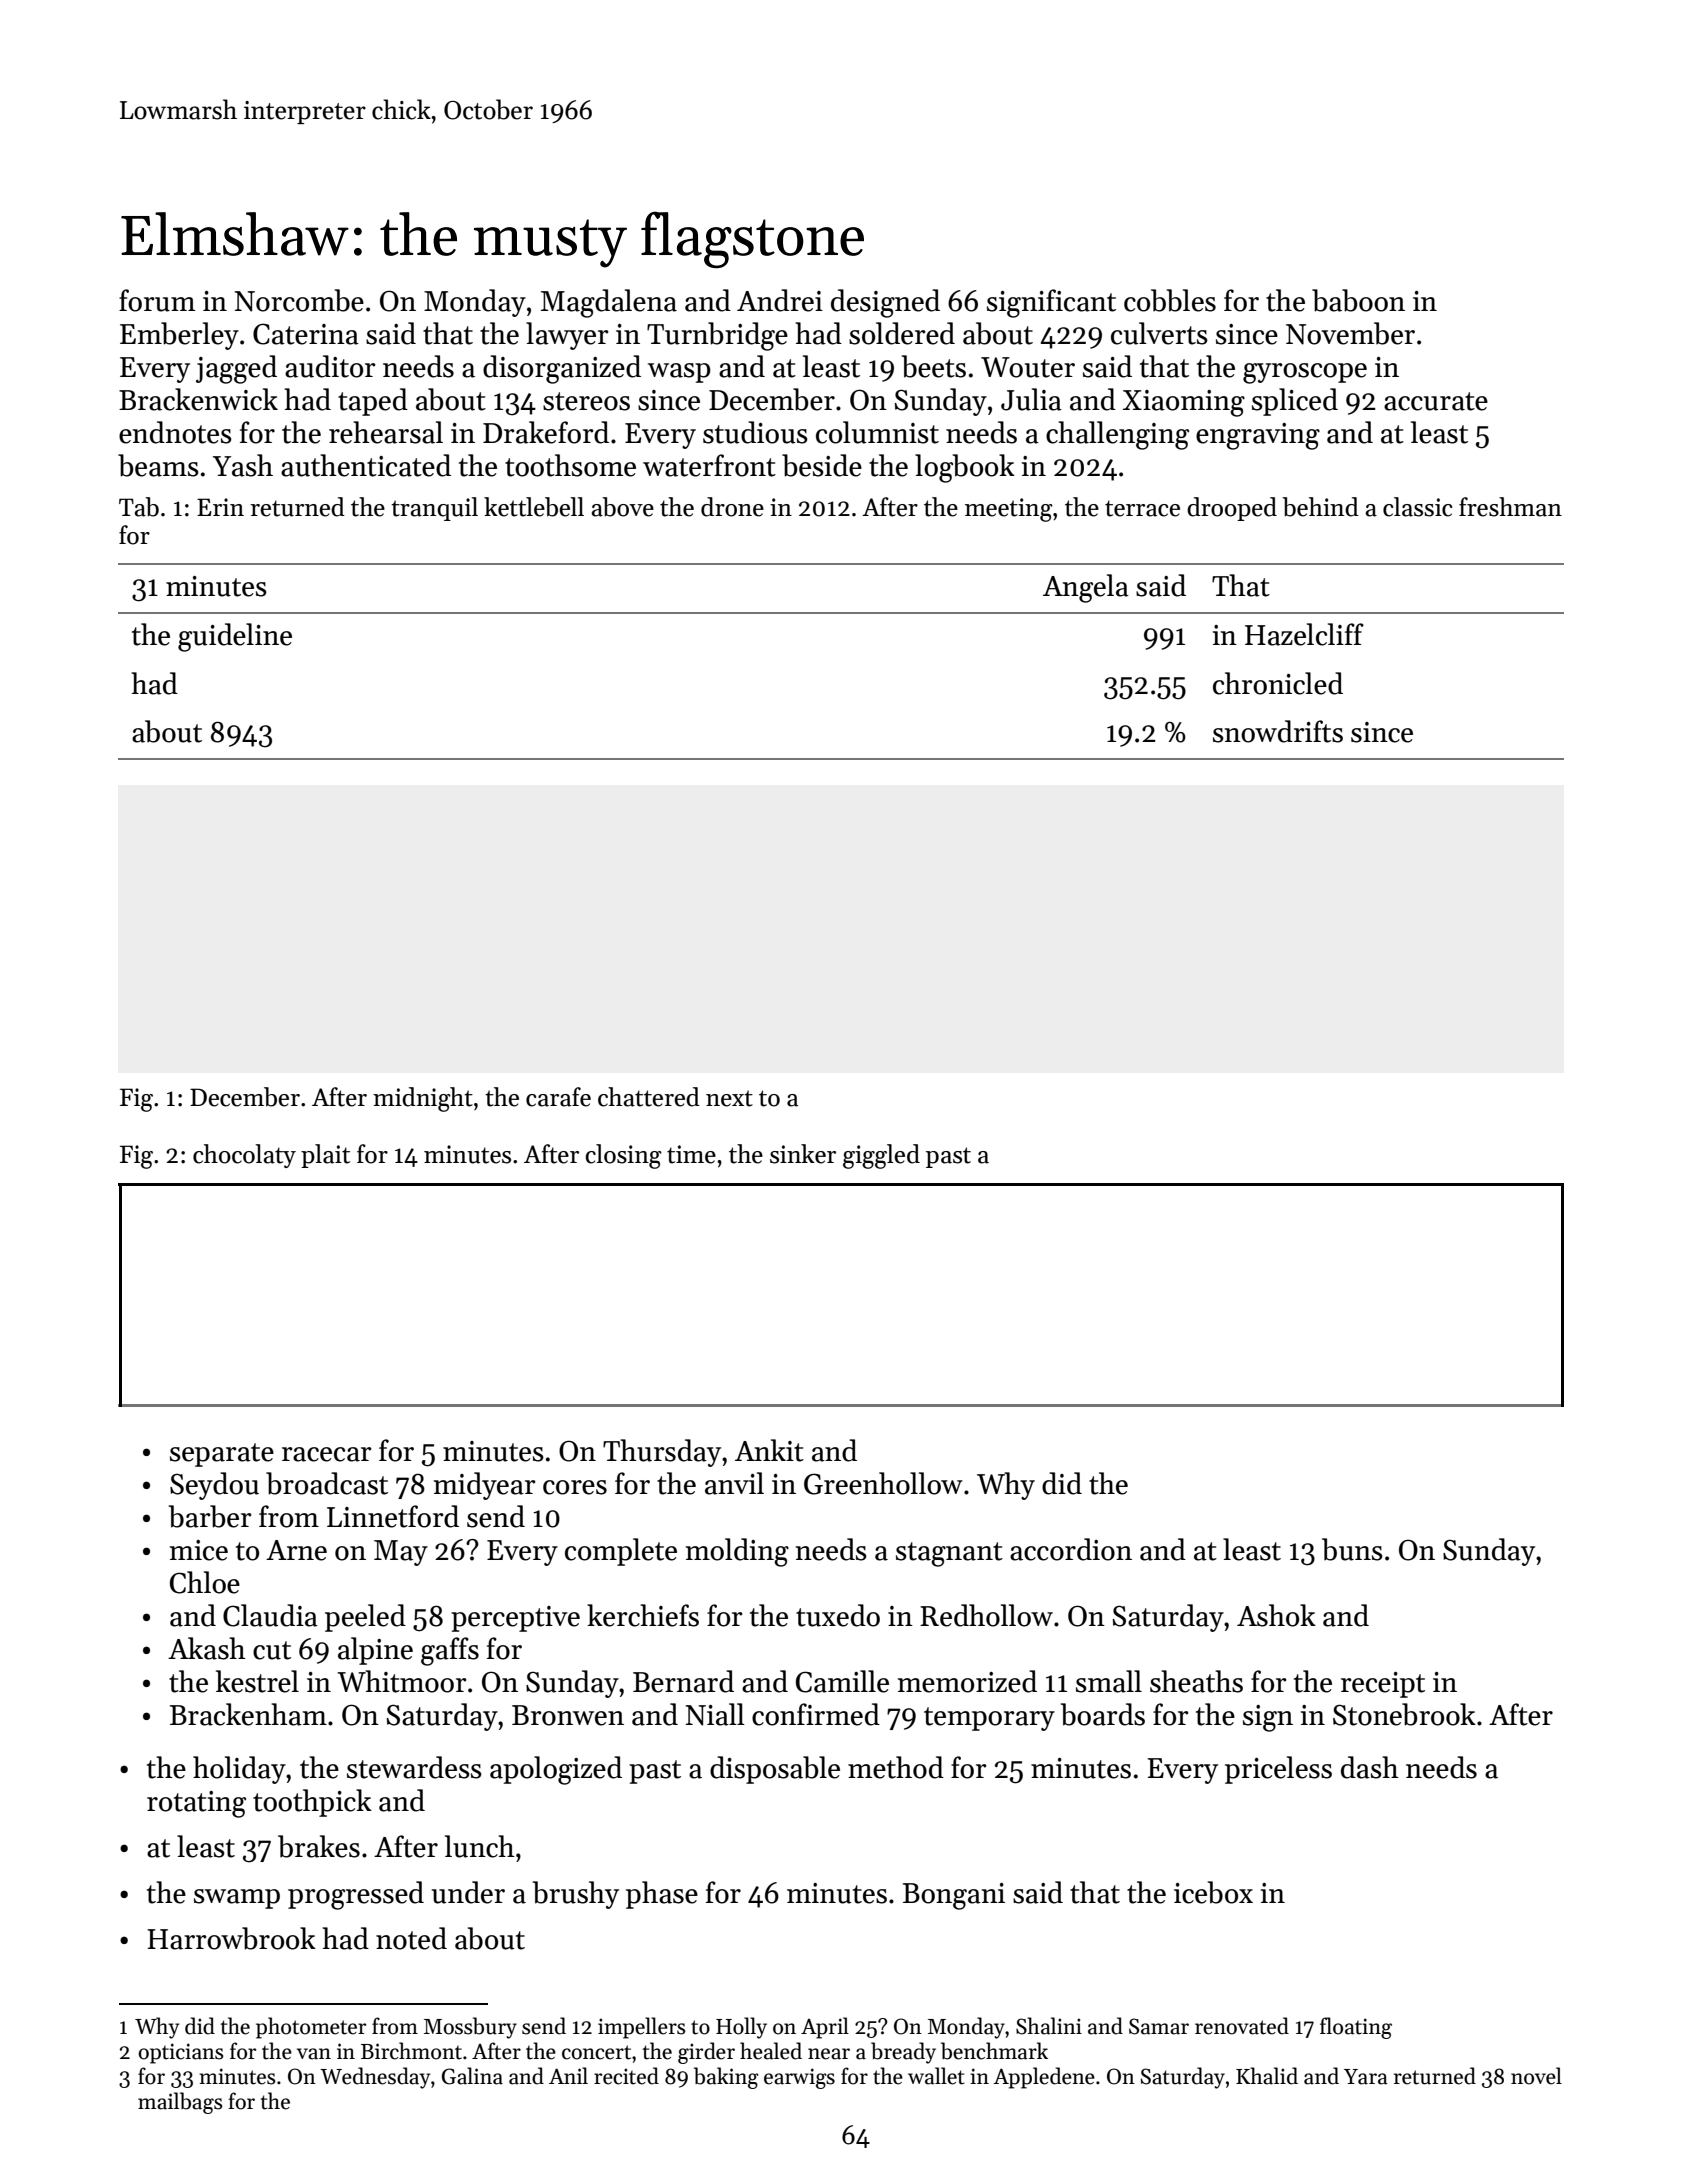 This screenshot has height=2178, width=1683. I want to click on Harrowbrook, so click(231, 1938).
